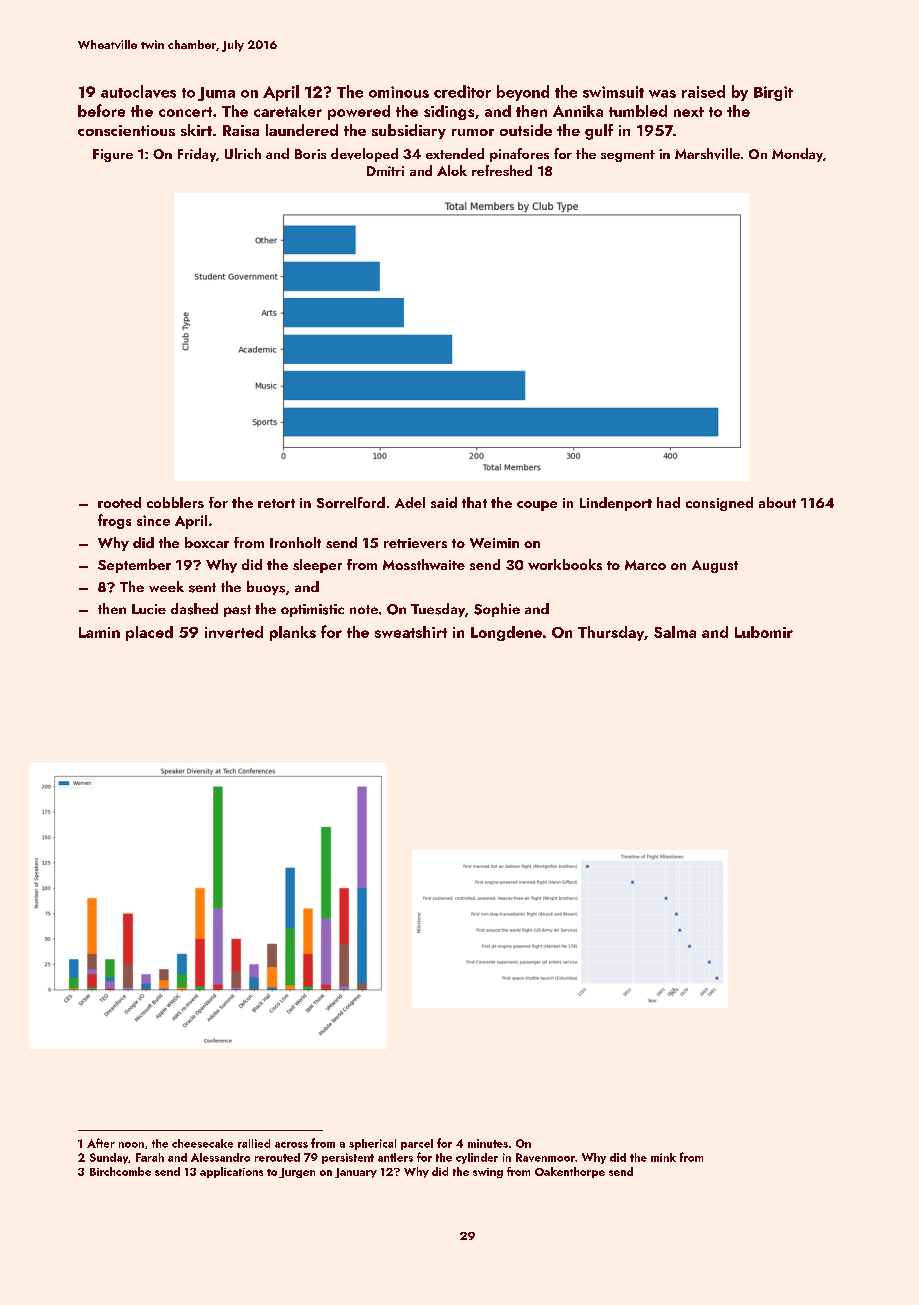  What do you see at coordinates (777, 502) in the screenshot?
I see `about` at bounding box center [777, 502].
